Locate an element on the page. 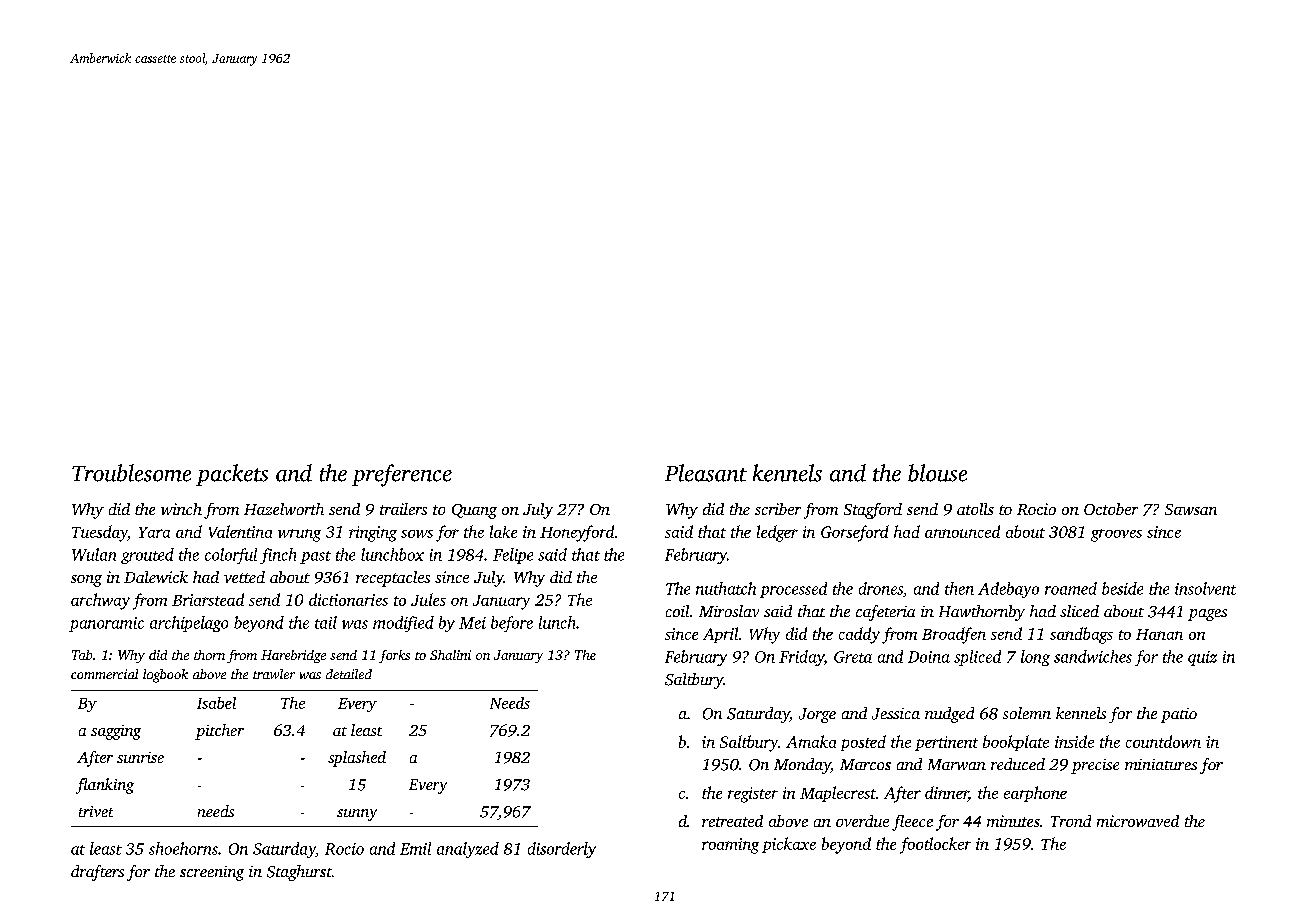 This image has width=1308, height=924. footlocker is located at coordinates (935, 845).
